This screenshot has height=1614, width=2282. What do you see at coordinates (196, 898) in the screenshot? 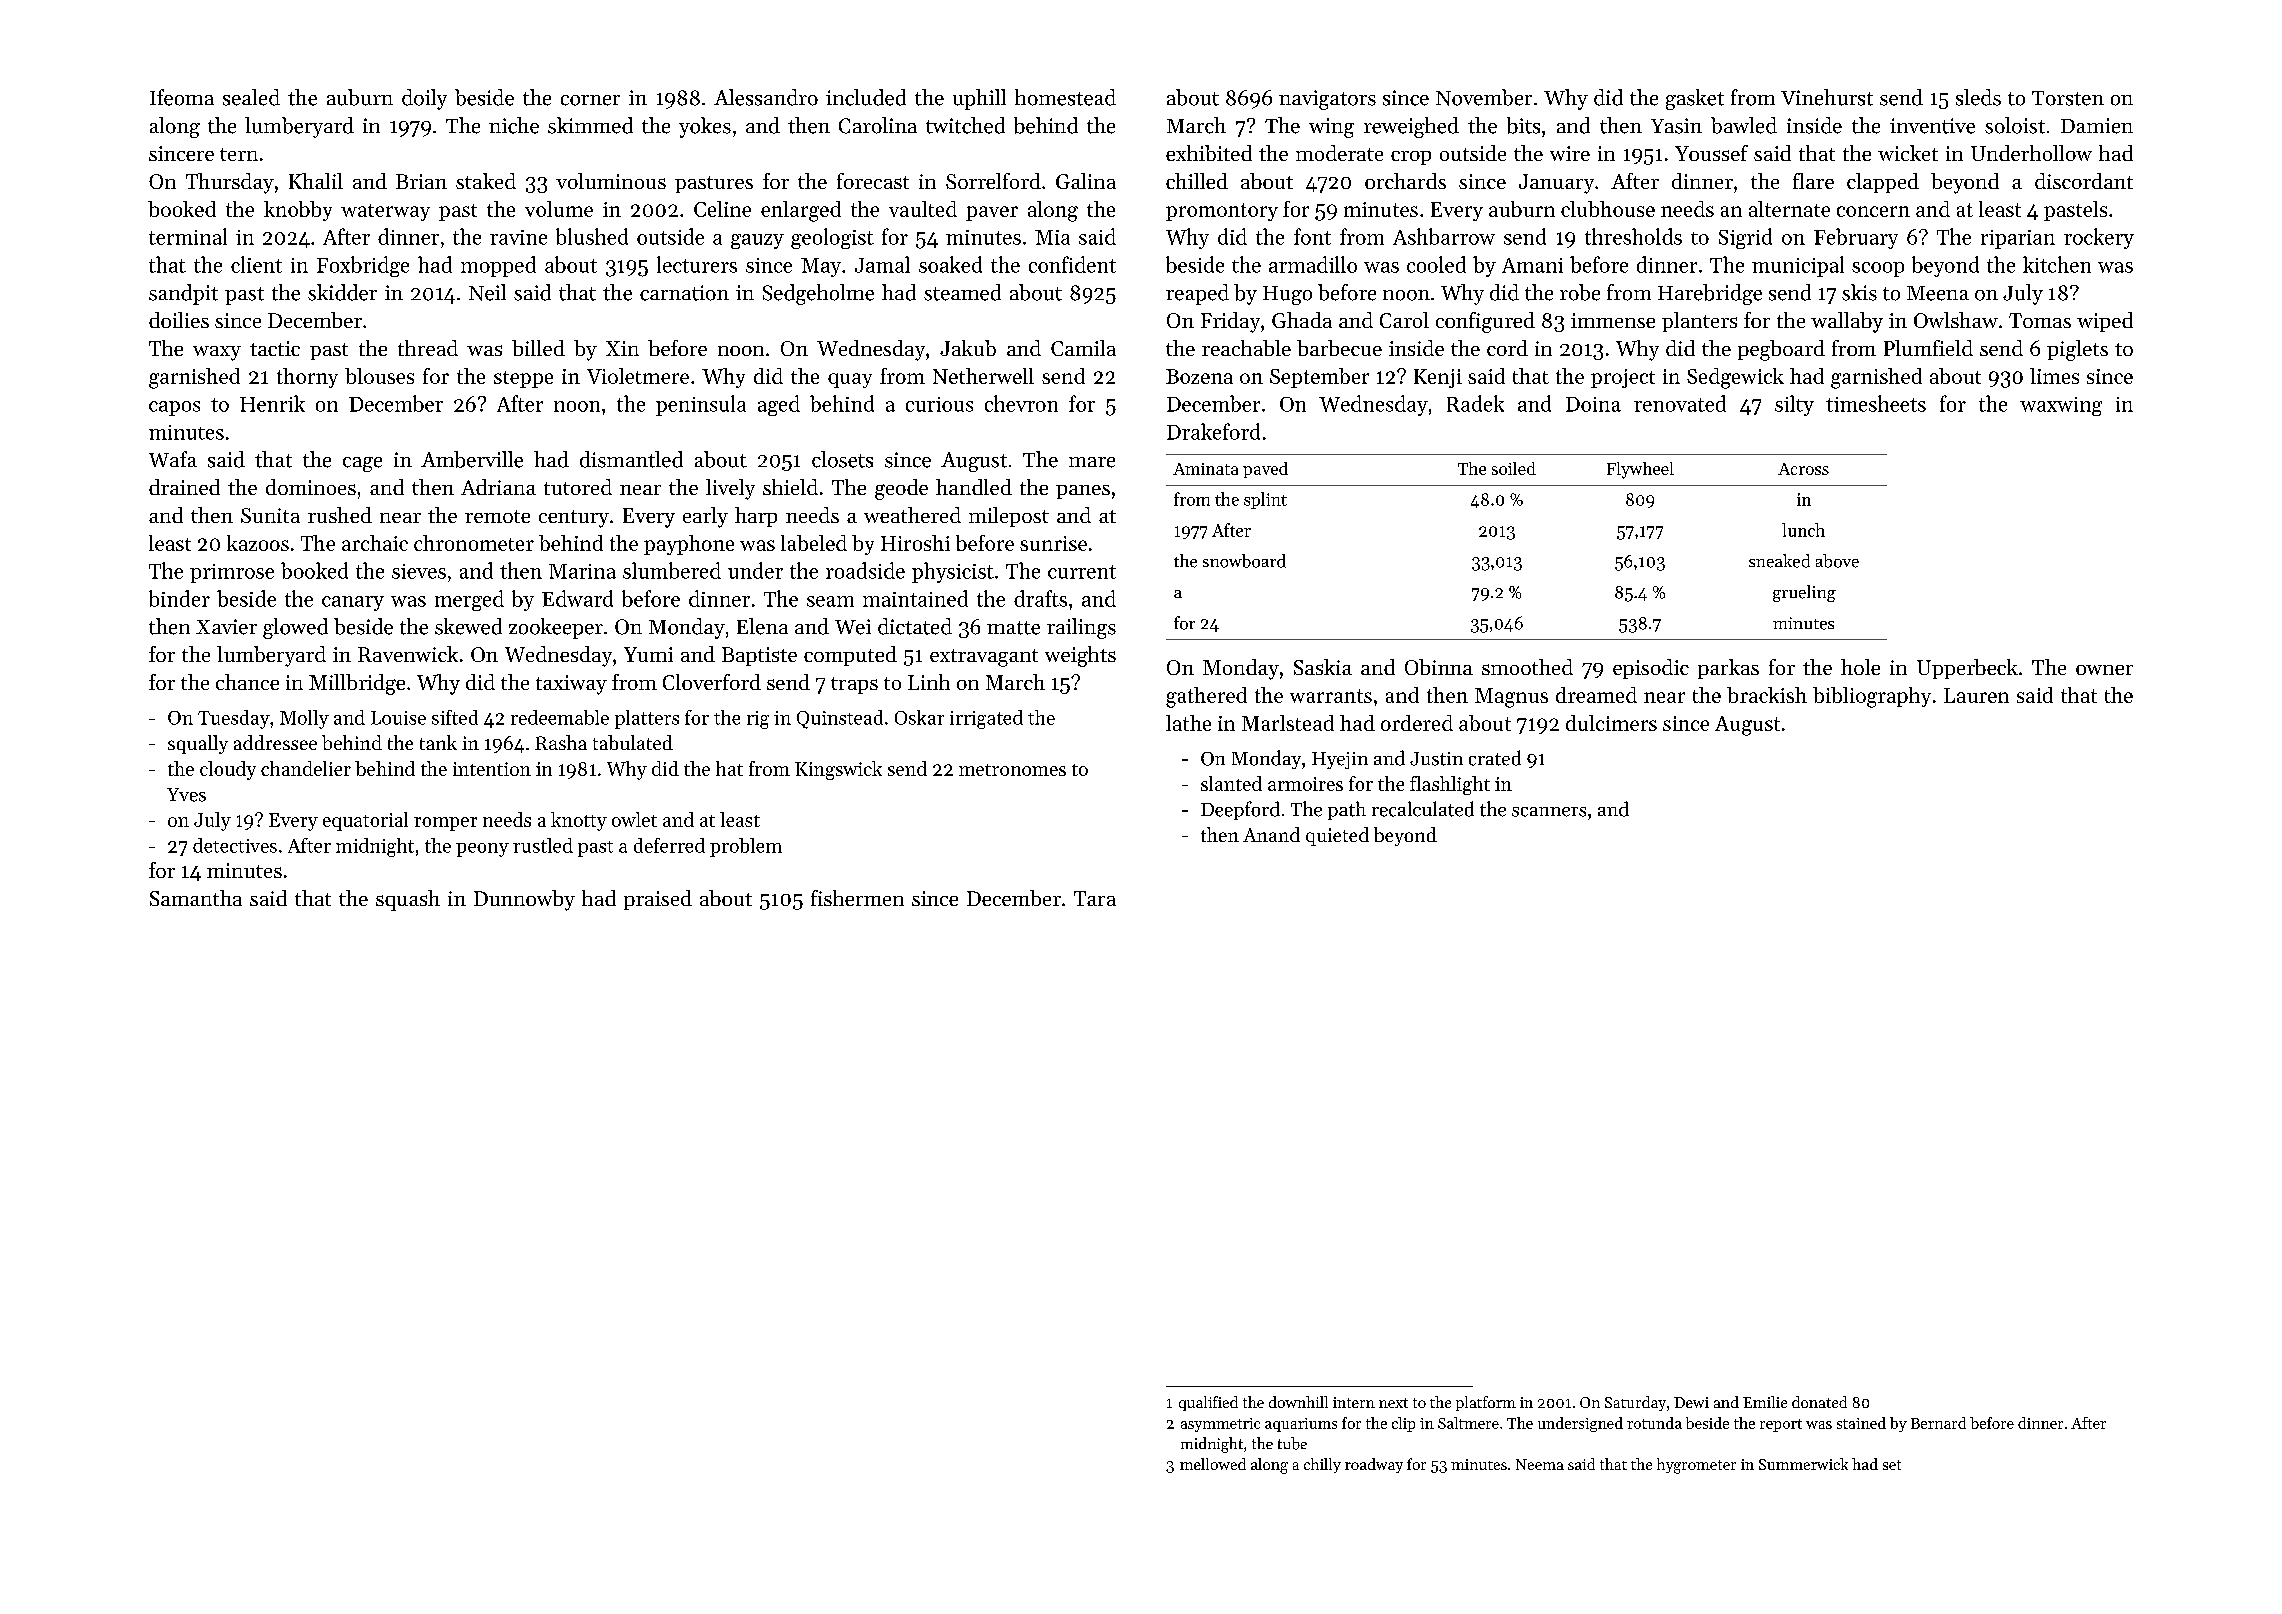
I see `Samantha` at bounding box center [196, 898].
